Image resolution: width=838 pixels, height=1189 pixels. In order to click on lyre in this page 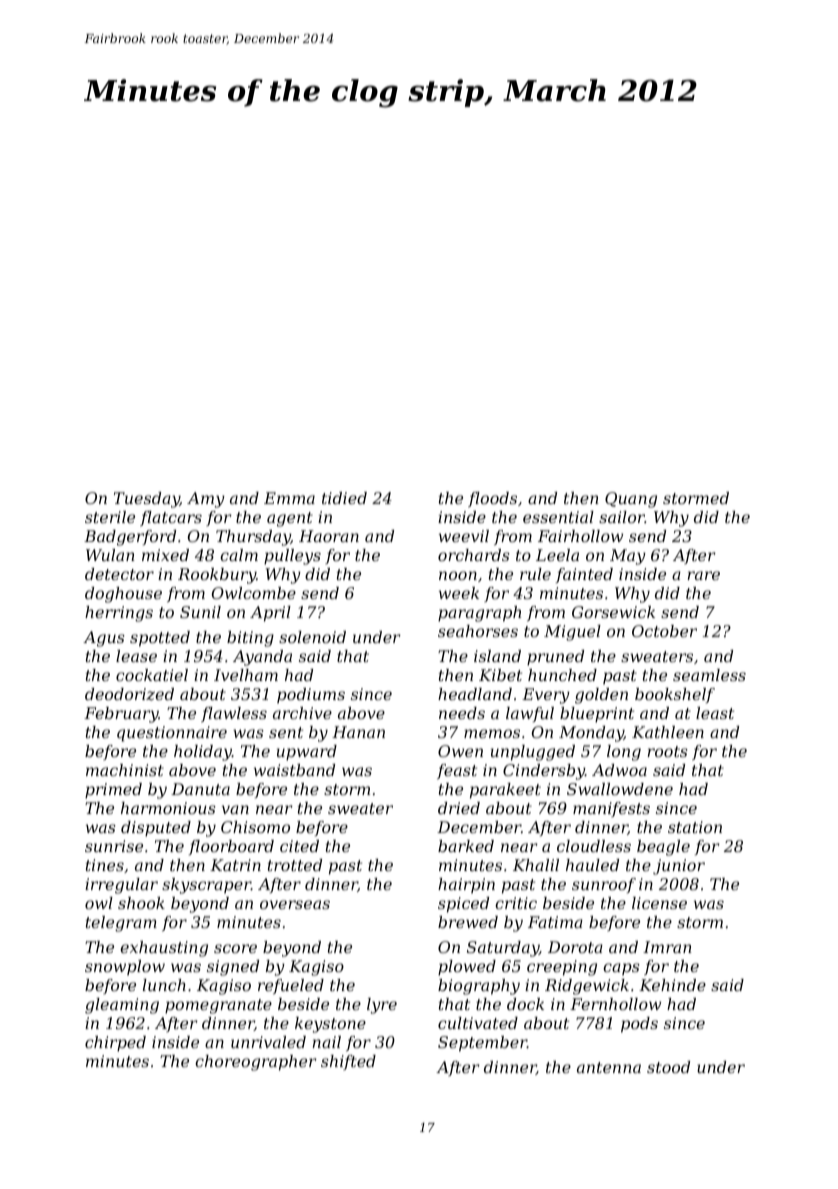, I will do `click(382, 1006)`.
